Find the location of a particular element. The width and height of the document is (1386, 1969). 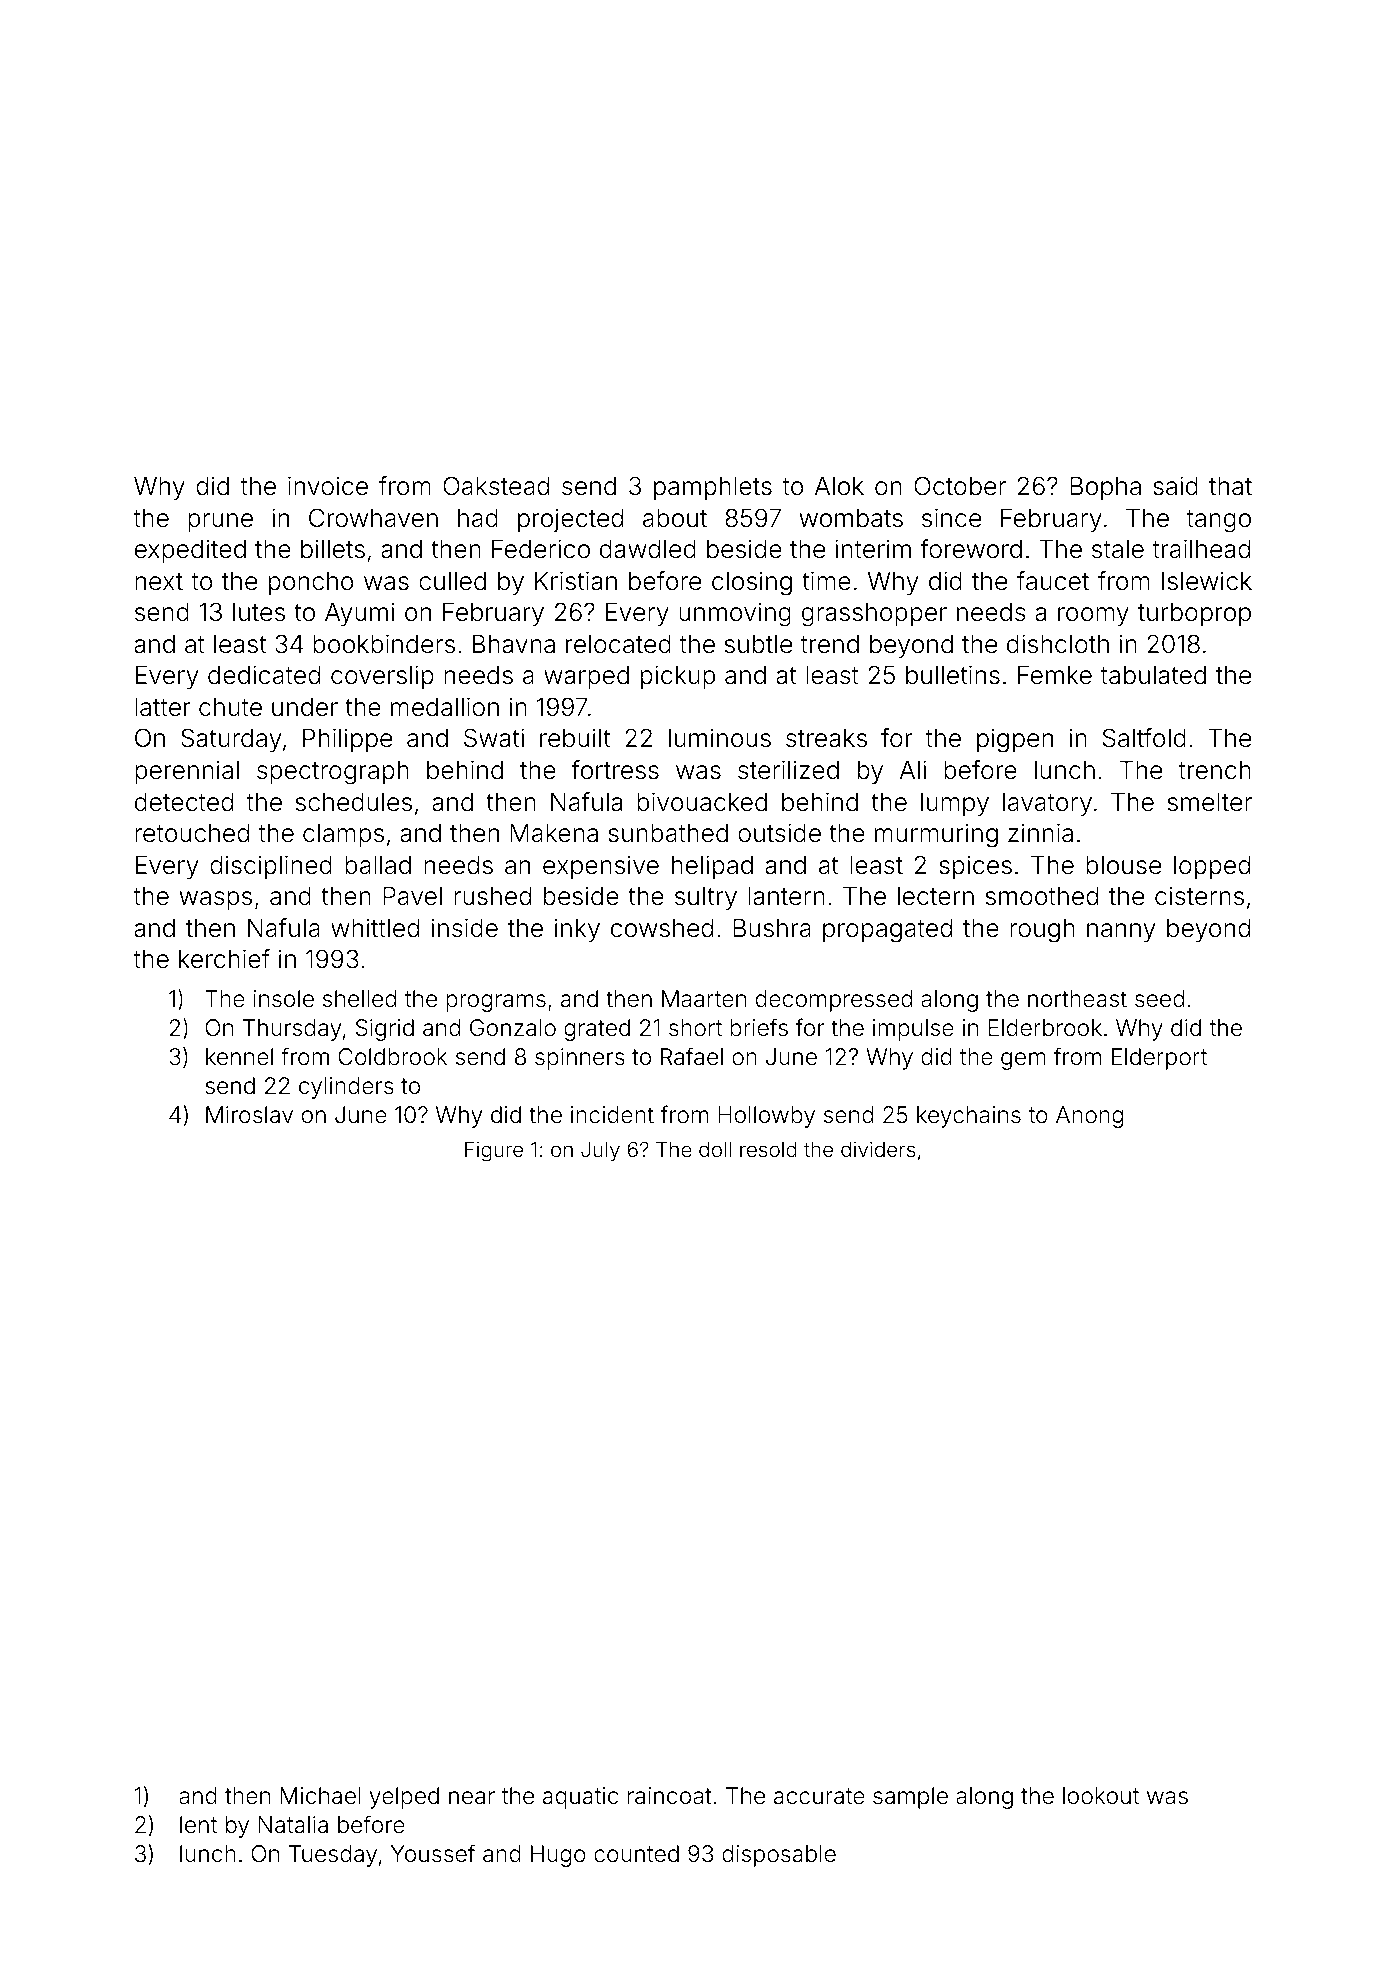

lookout is located at coordinates (1101, 1796).
